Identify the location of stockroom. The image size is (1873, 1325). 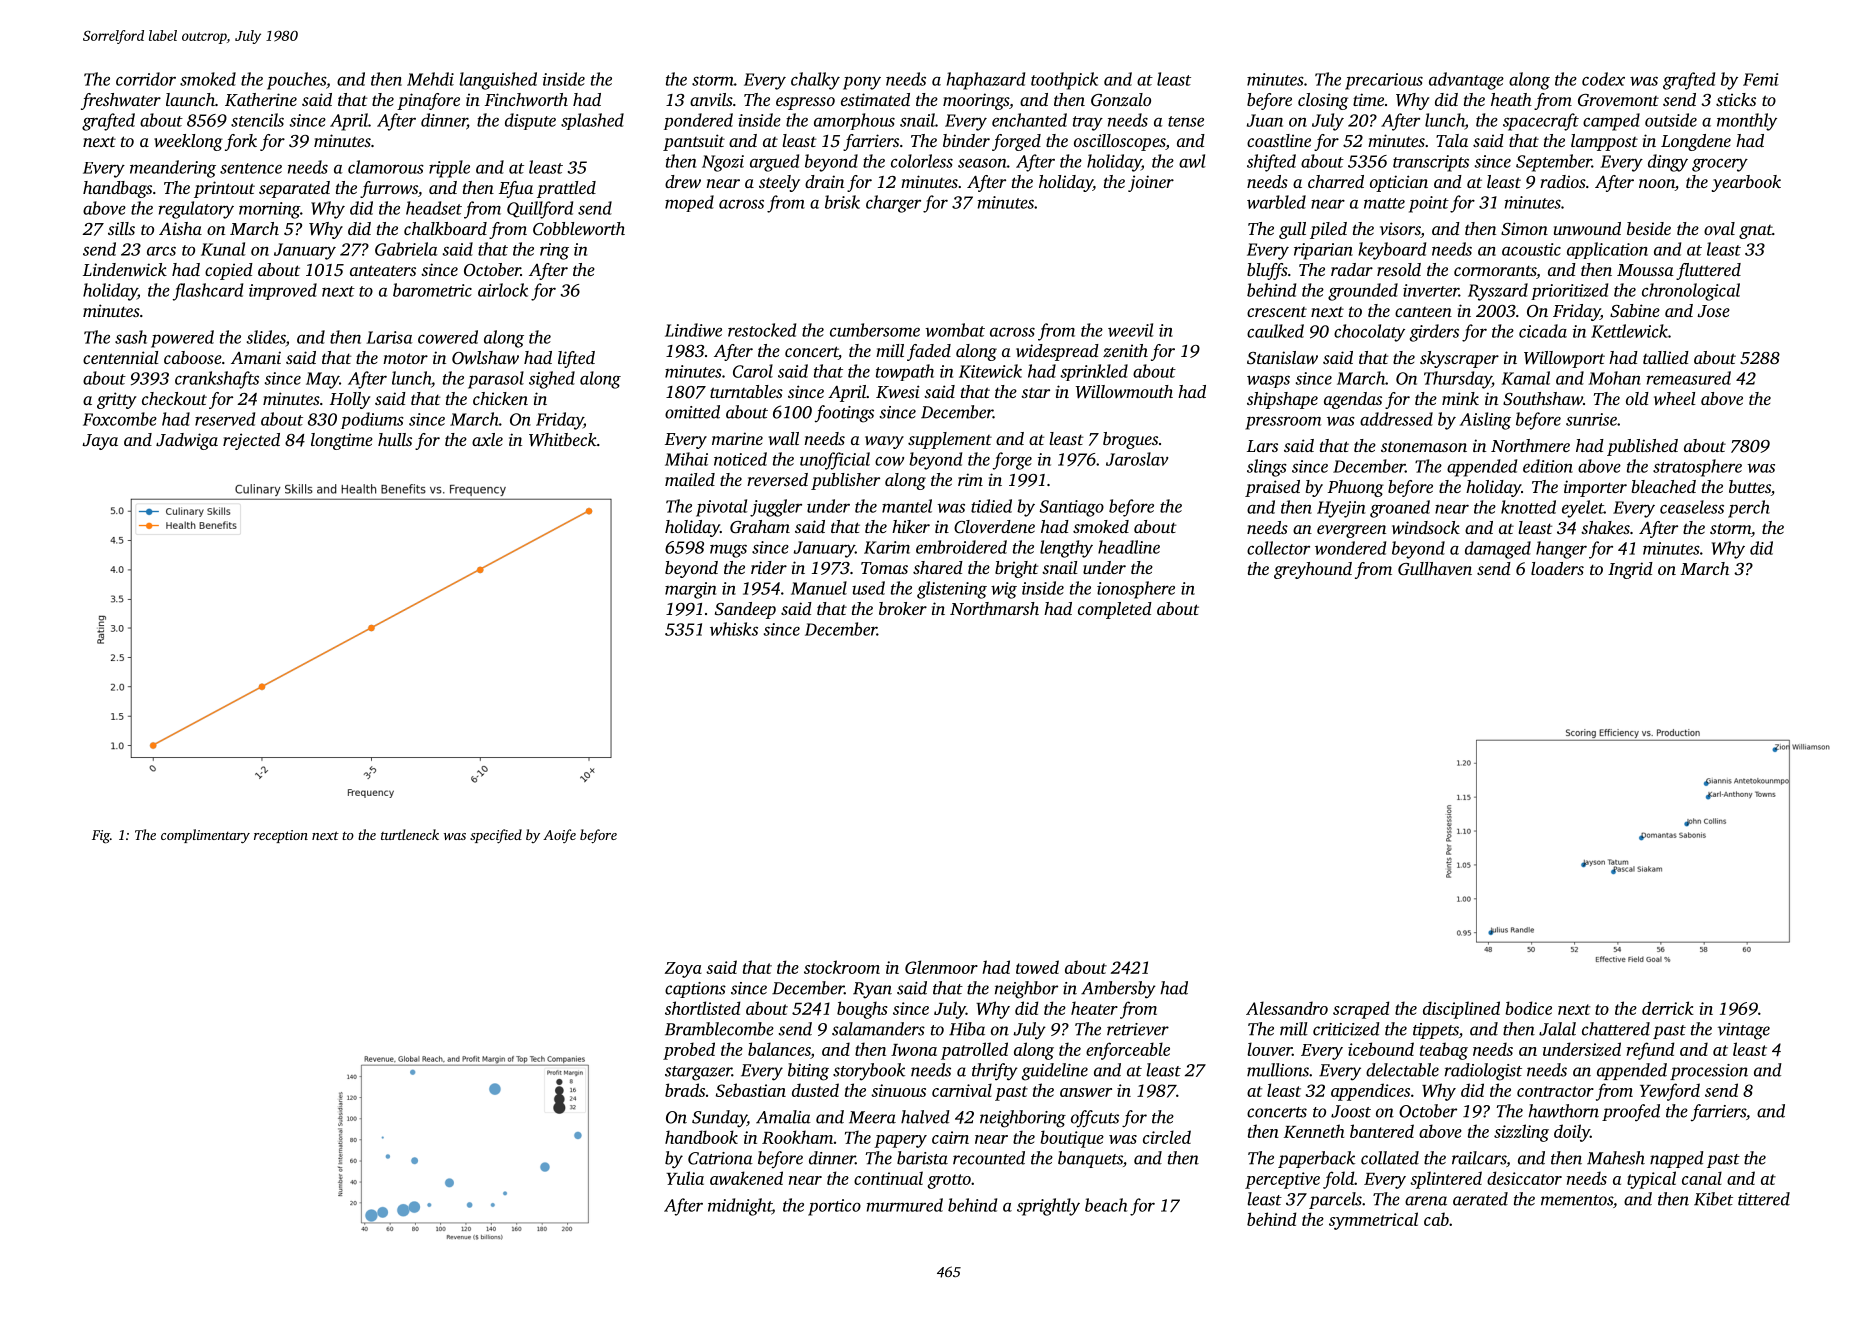
(842, 967).
